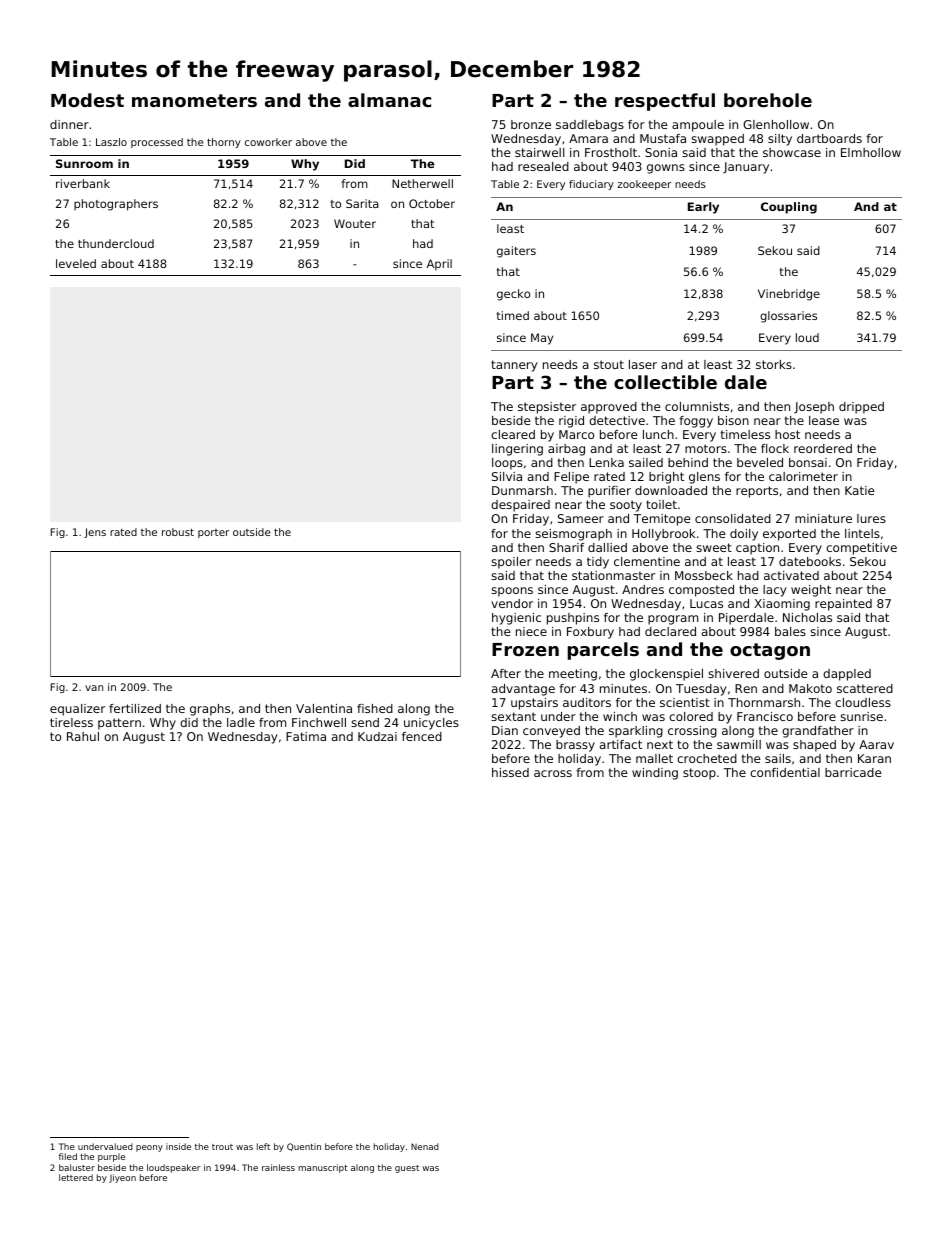  I want to click on Nenad, so click(425, 1146).
